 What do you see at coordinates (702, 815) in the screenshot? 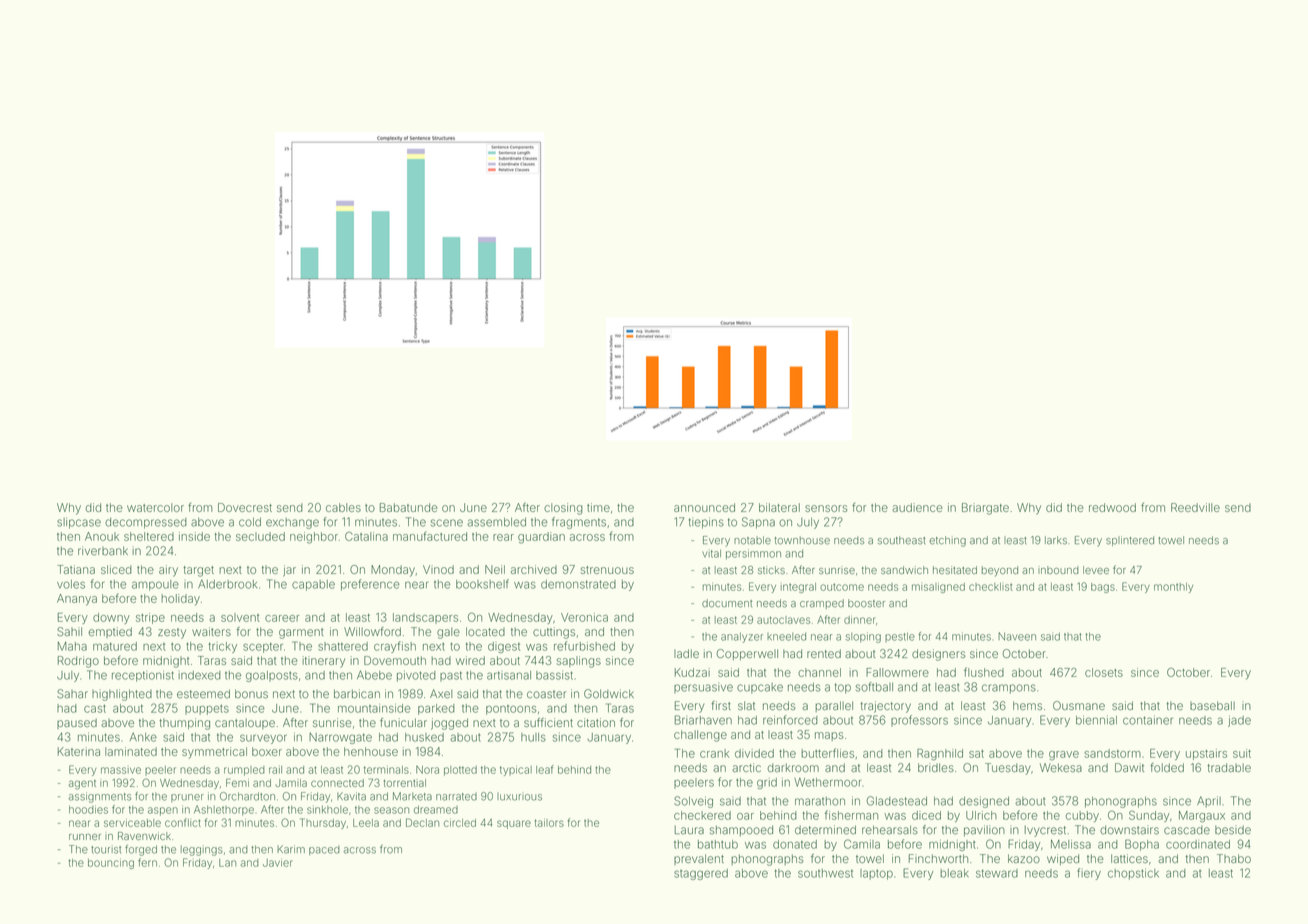
I see `checkered` at bounding box center [702, 815].
